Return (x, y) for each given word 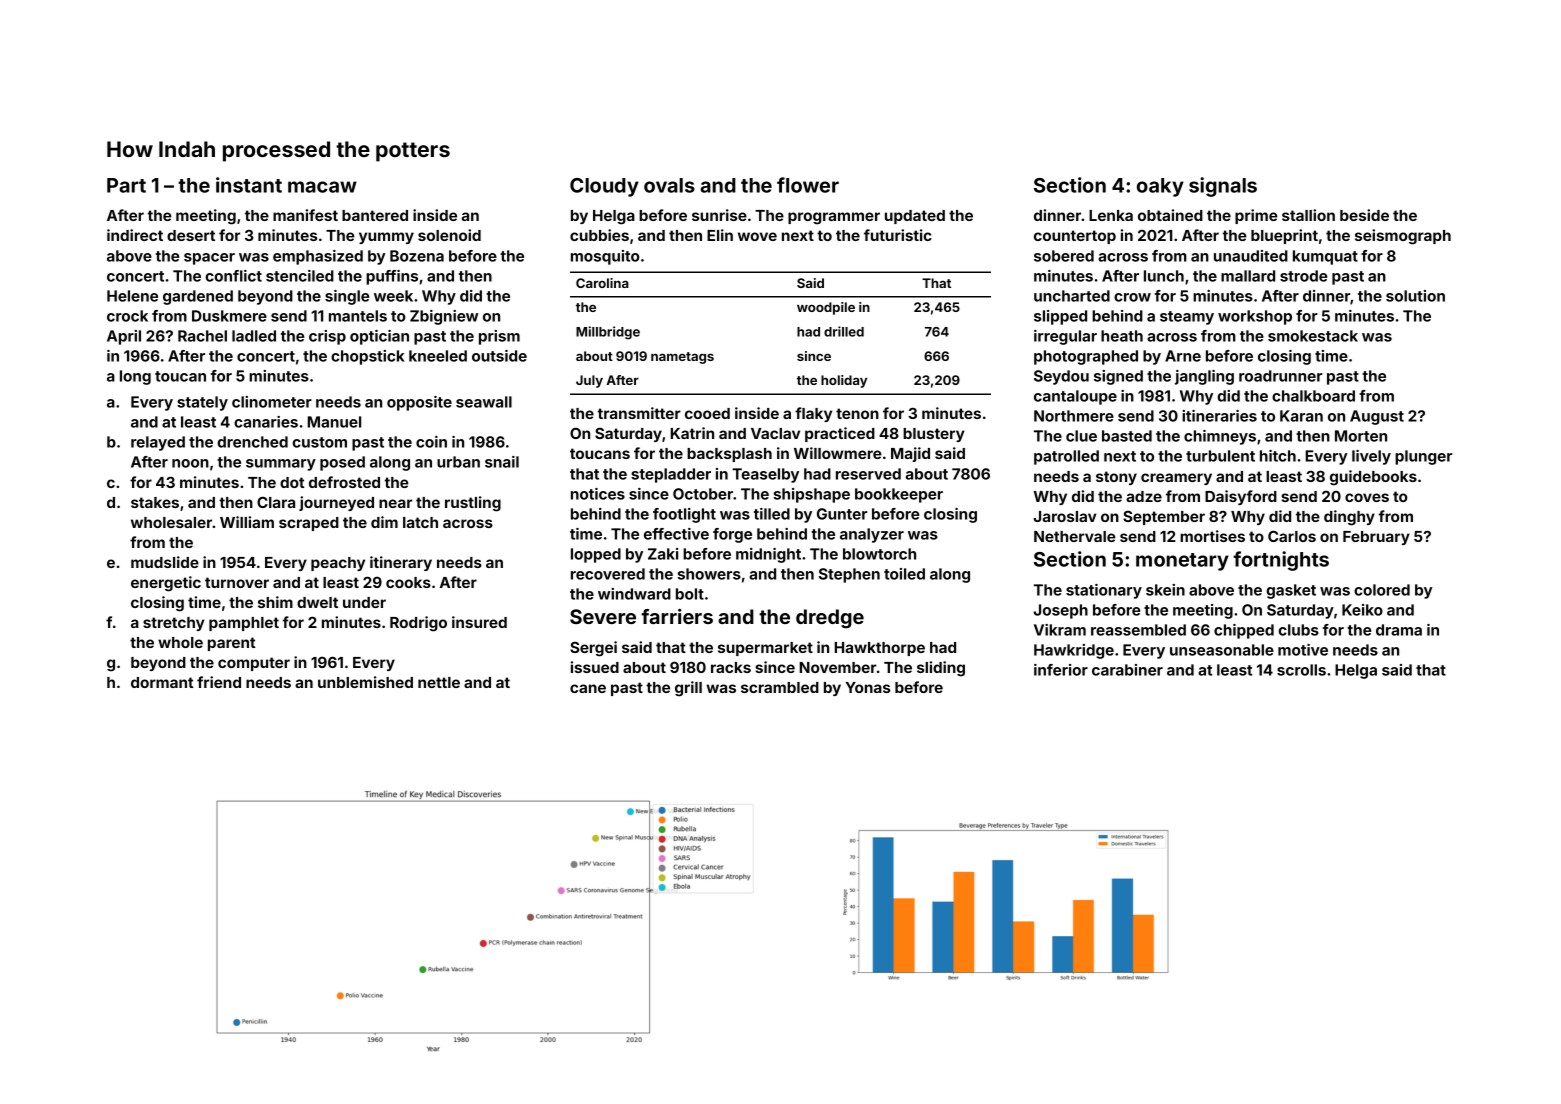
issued (595, 667)
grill (688, 689)
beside (1364, 215)
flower (808, 185)
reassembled (1138, 630)
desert (191, 235)
